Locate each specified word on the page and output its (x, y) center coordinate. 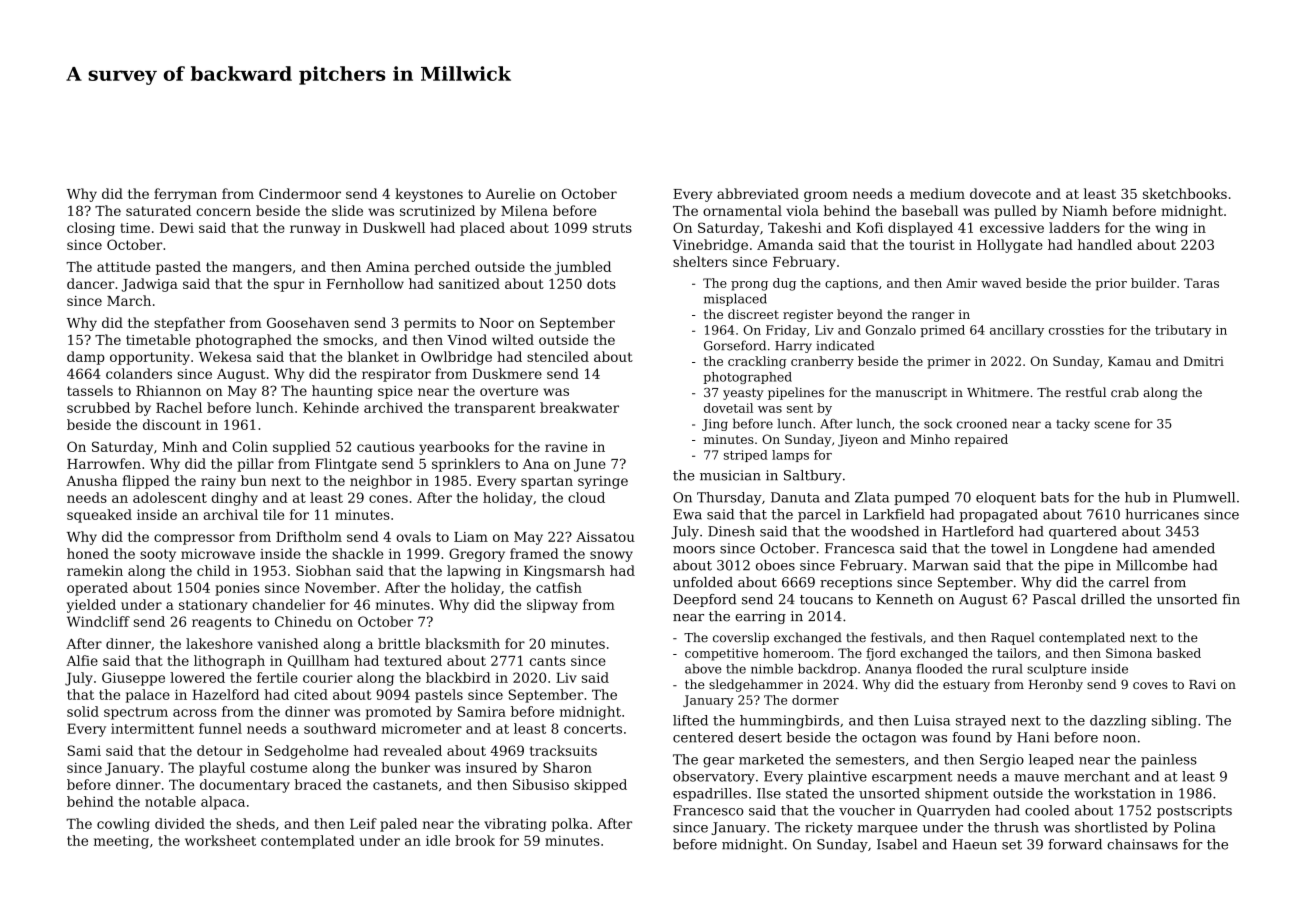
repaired (981, 440)
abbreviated (758, 193)
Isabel (897, 844)
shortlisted (1111, 827)
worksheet (220, 840)
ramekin (95, 570)
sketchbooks (1185, 193)
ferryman (185, 195)
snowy (611, 556)
